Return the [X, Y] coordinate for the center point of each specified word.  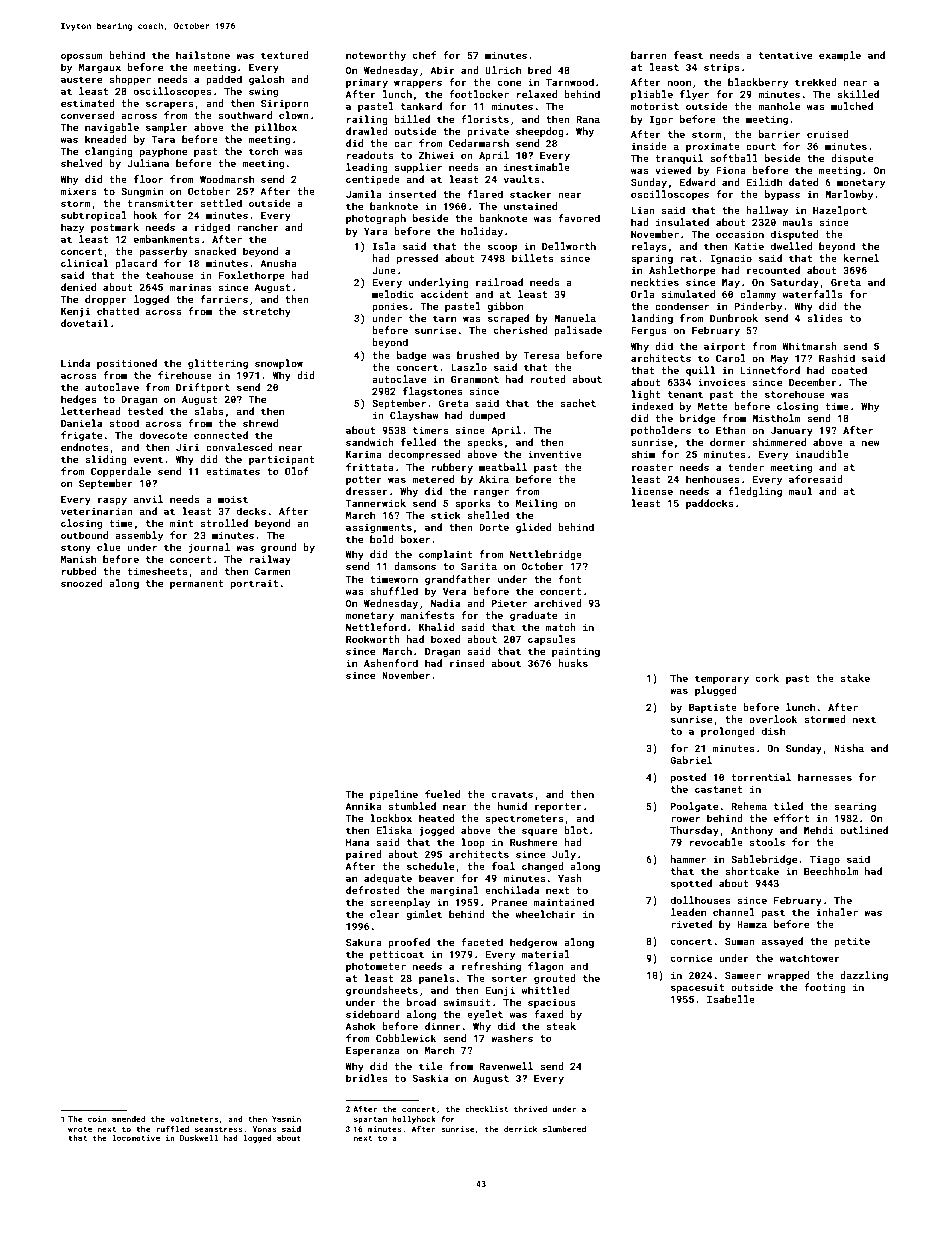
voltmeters [194, 1119]
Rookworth [373, 639]
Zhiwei [436, 155]
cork [767, 678]
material [546, 954]
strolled [224, 523]
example [840, 56]
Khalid [436, 627]
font [570, 579]
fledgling [755, 492]
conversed [88, 115]
